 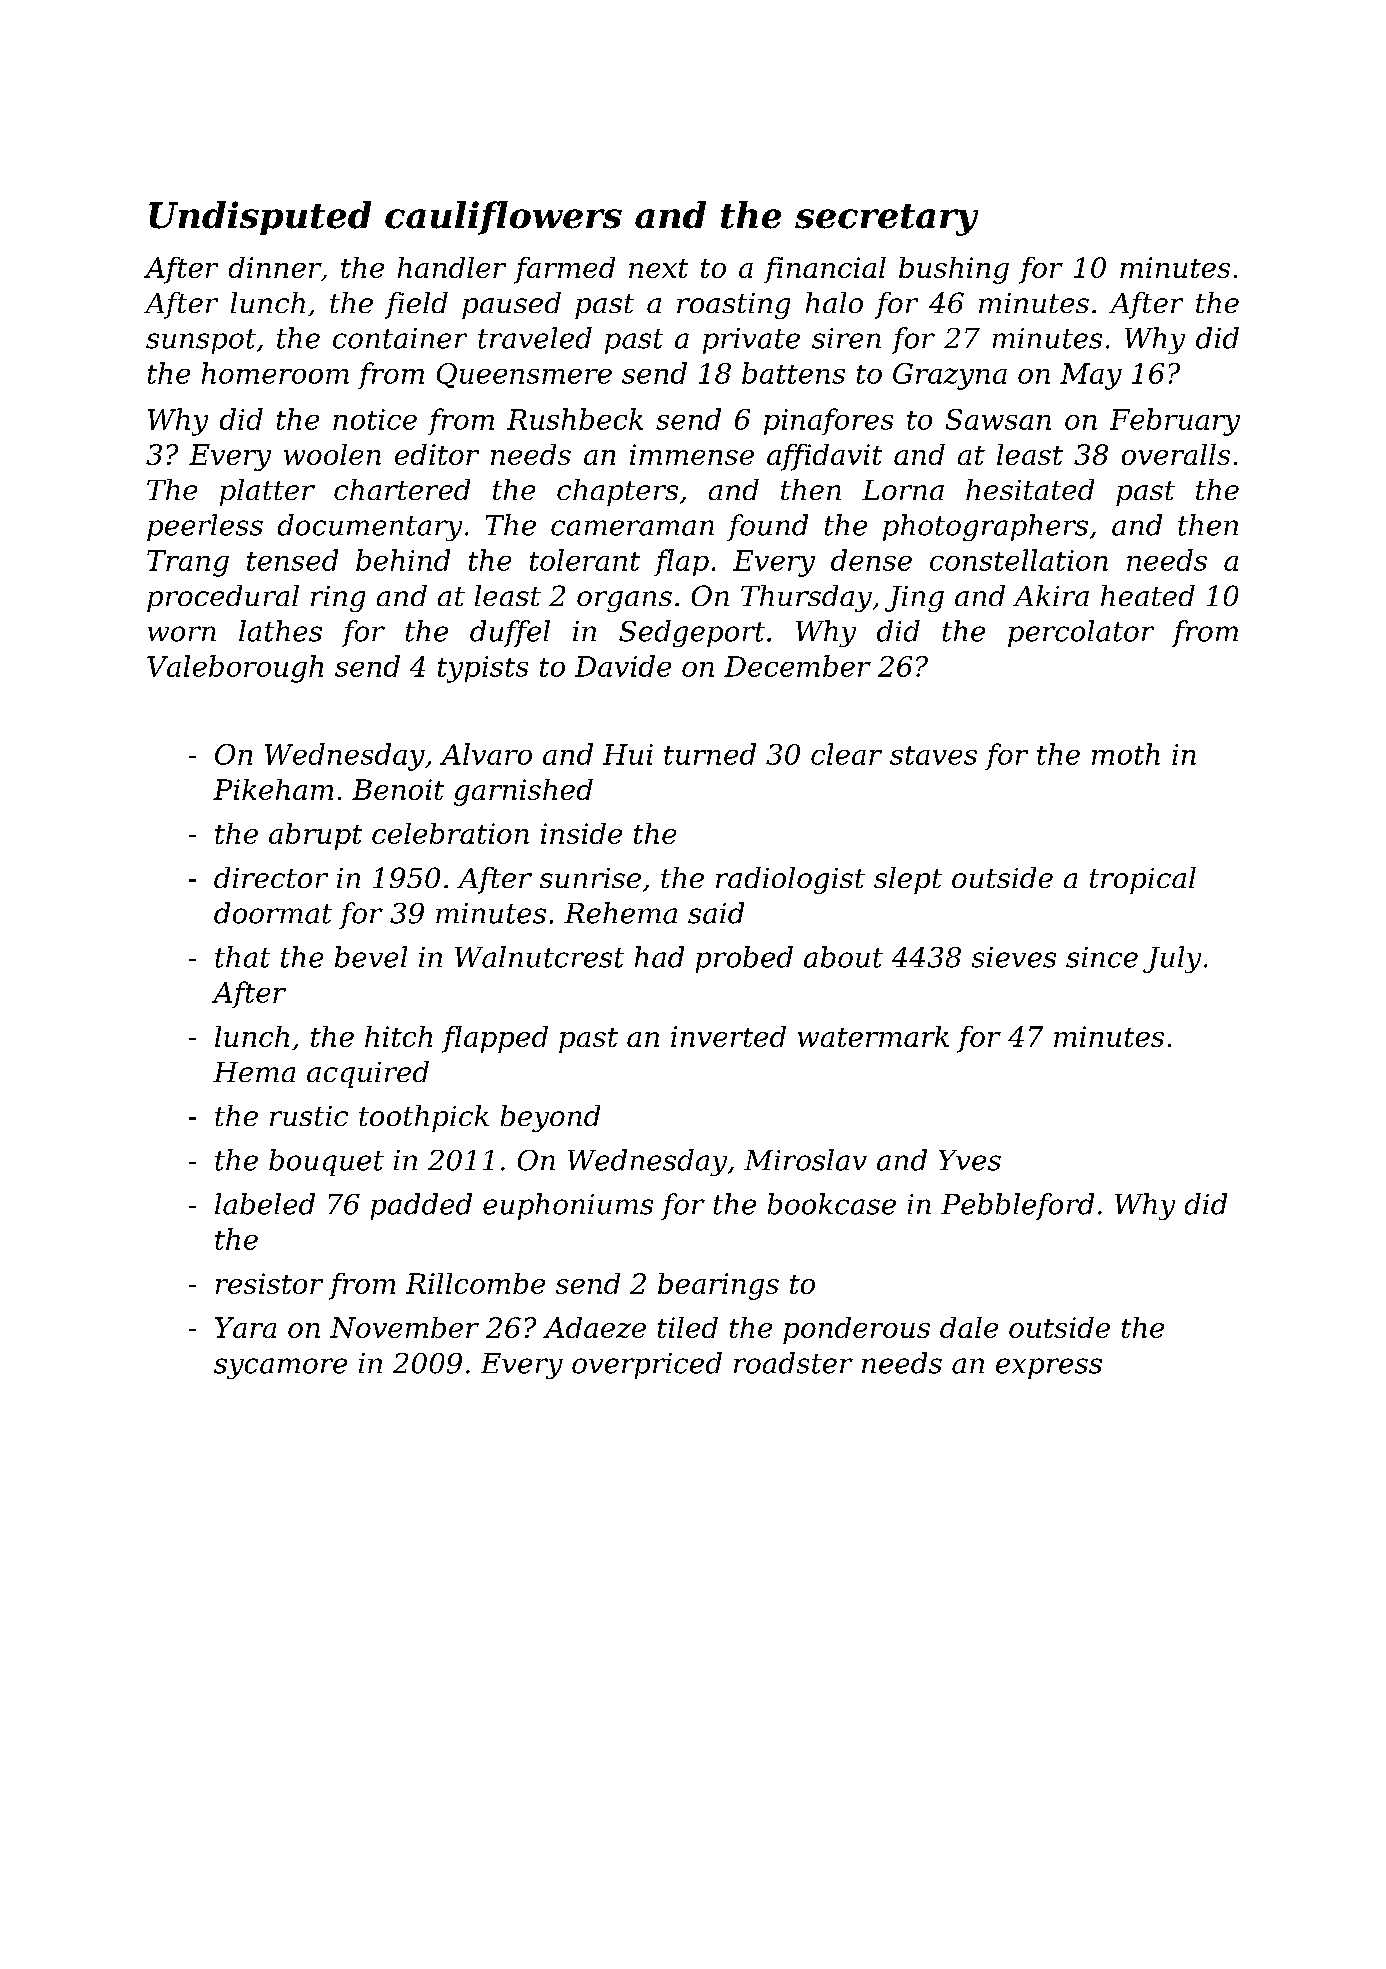 What do you see at coordinates (710, 754) in the screenshot?
I see `turned` at bounding box center [710, 754].
